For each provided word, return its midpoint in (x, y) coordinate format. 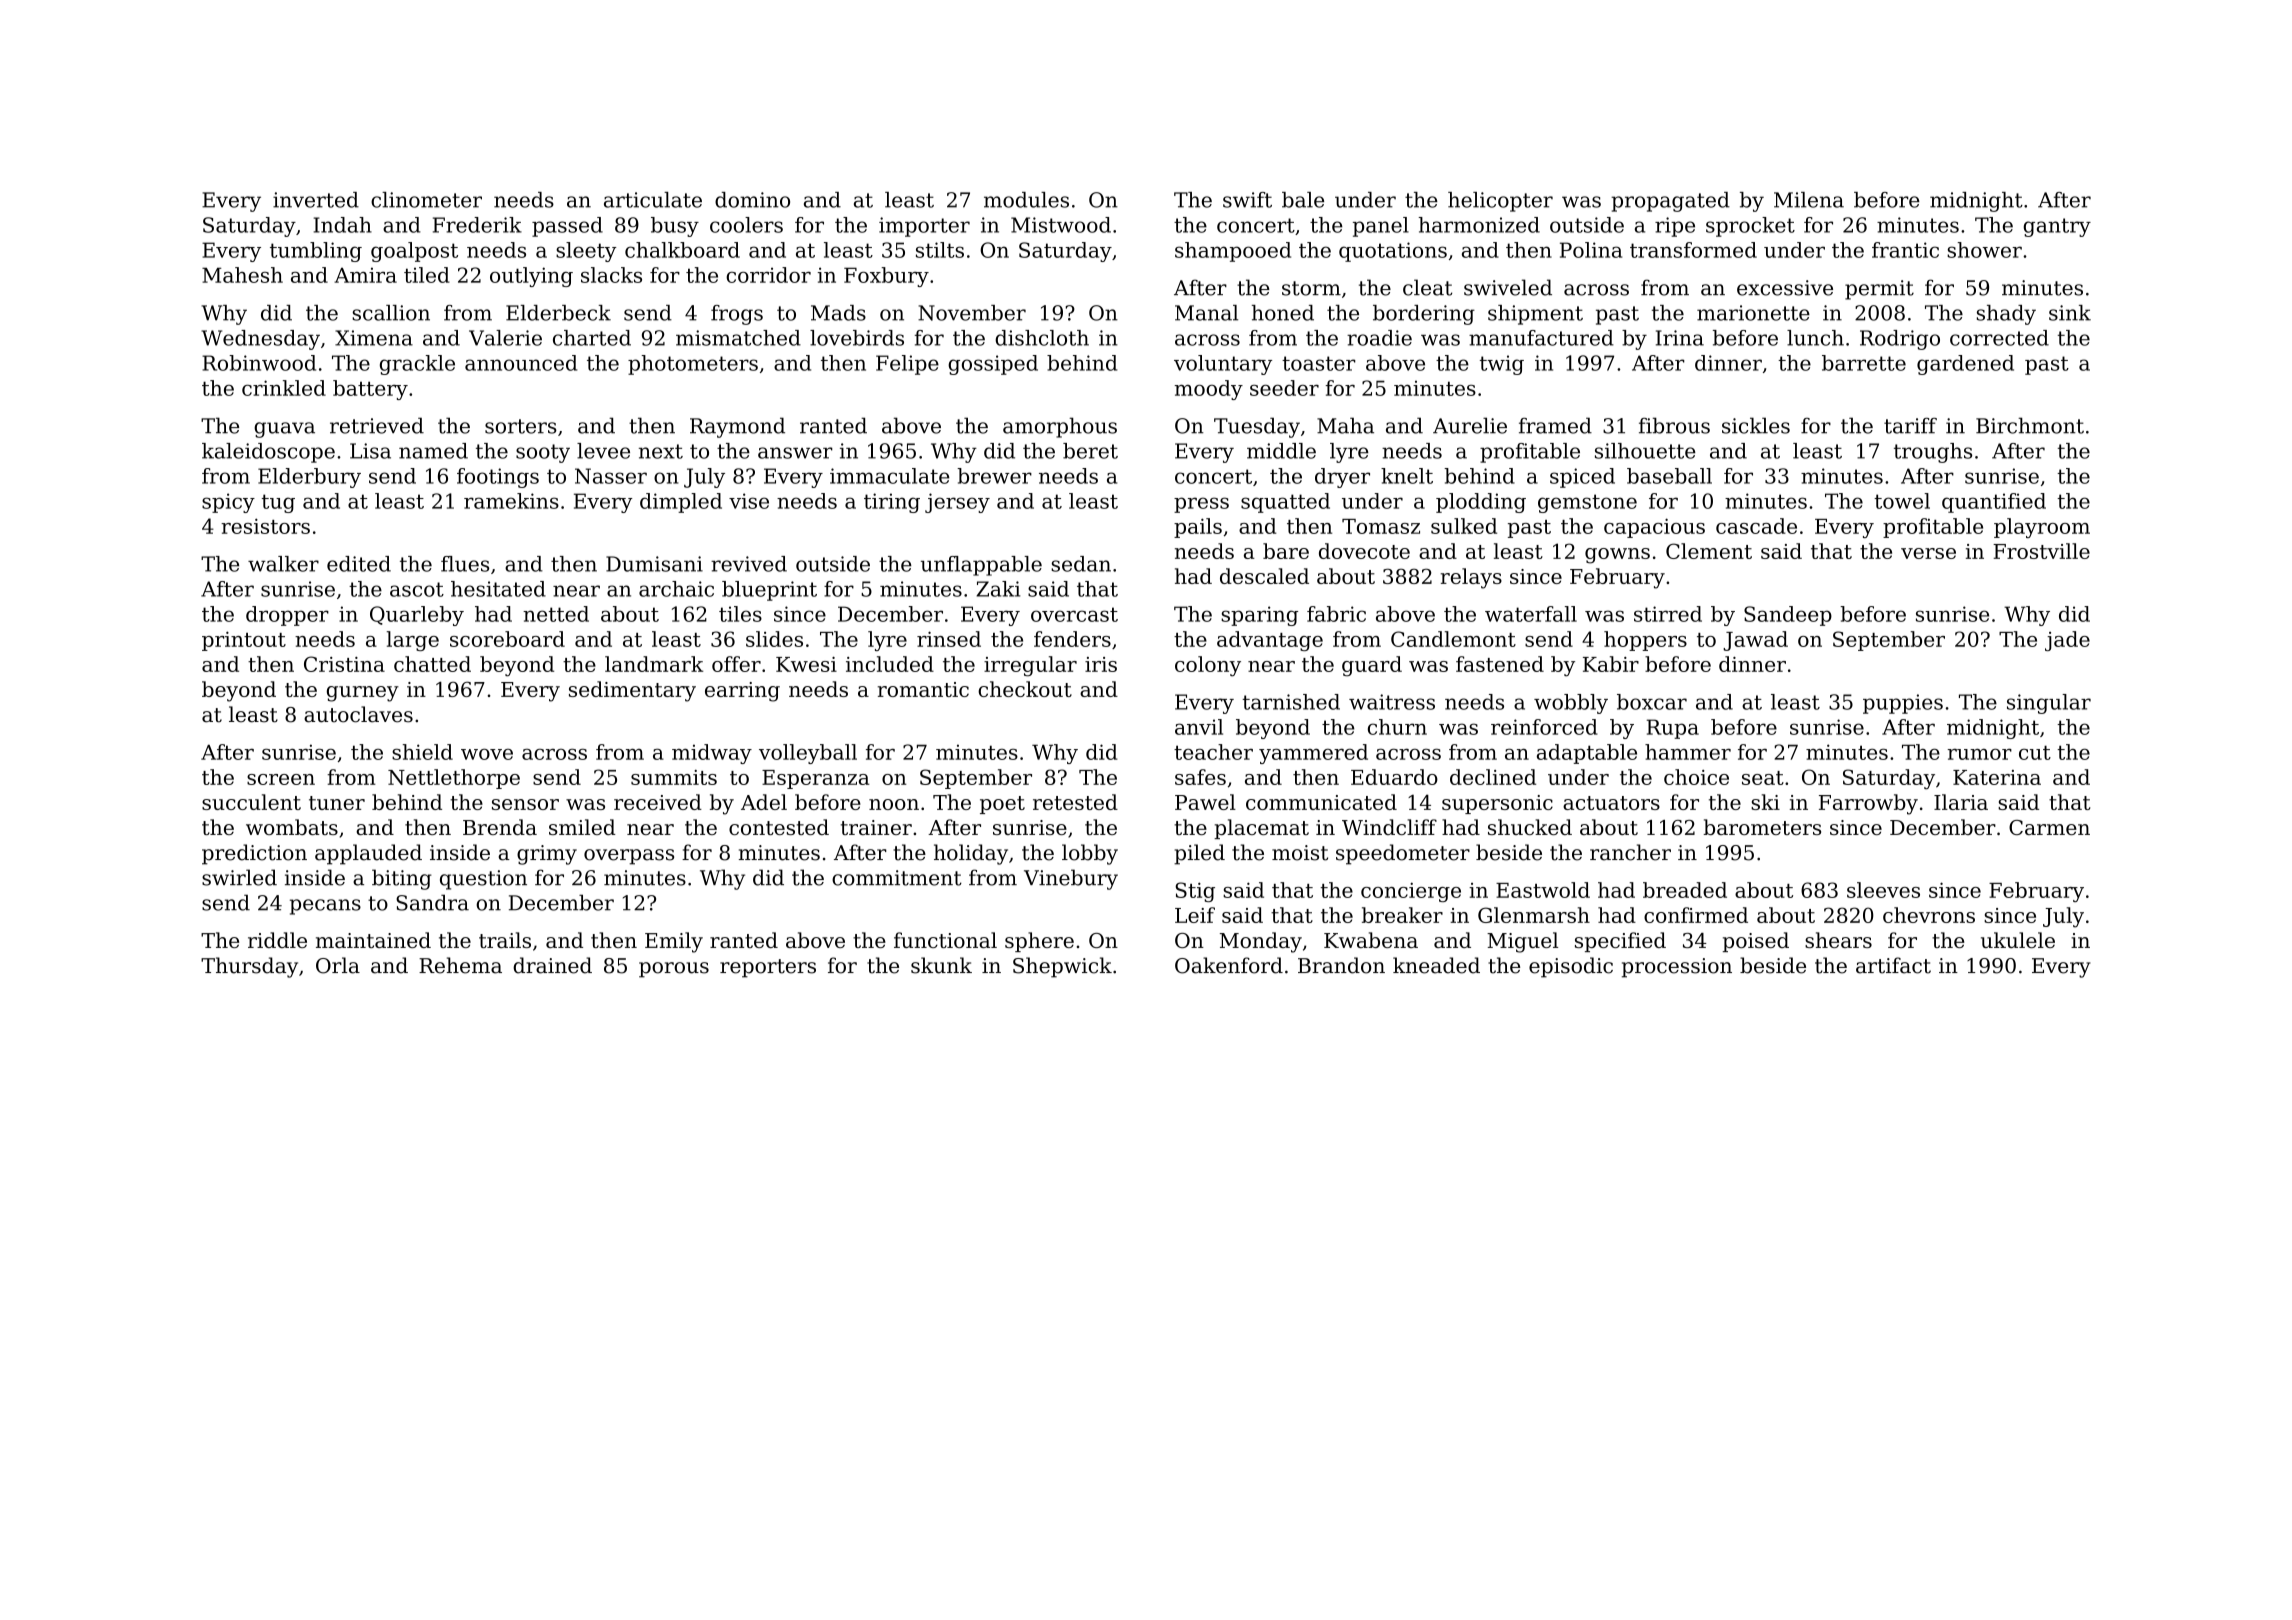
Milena (1809, 200)
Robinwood (259, 363)
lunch (1815, 338)
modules (1026, 200)
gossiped (993, 365)
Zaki (998, 589)
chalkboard (682, 250)
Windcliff (1389, 827)
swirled (239, 877)
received (658, 802)
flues (465, 564)
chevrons (1929, 915)
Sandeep (1788, 616)
